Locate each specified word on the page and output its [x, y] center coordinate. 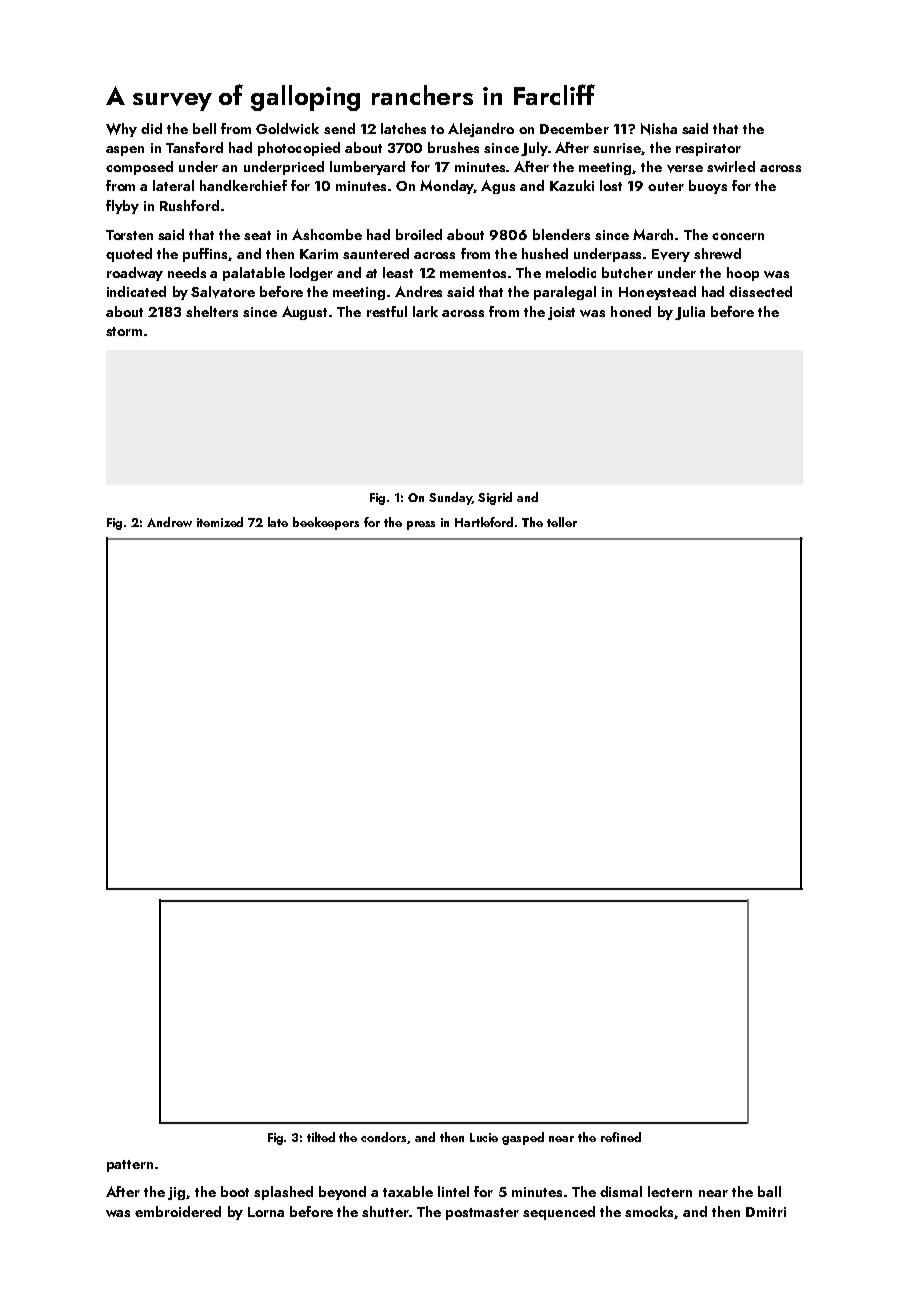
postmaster [482, 1214]
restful [387, 311]
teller [562, 522]
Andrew [169, 522]
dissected [760, 291]
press [421, 525]
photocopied [299, 149]
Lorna [266, 1212]
